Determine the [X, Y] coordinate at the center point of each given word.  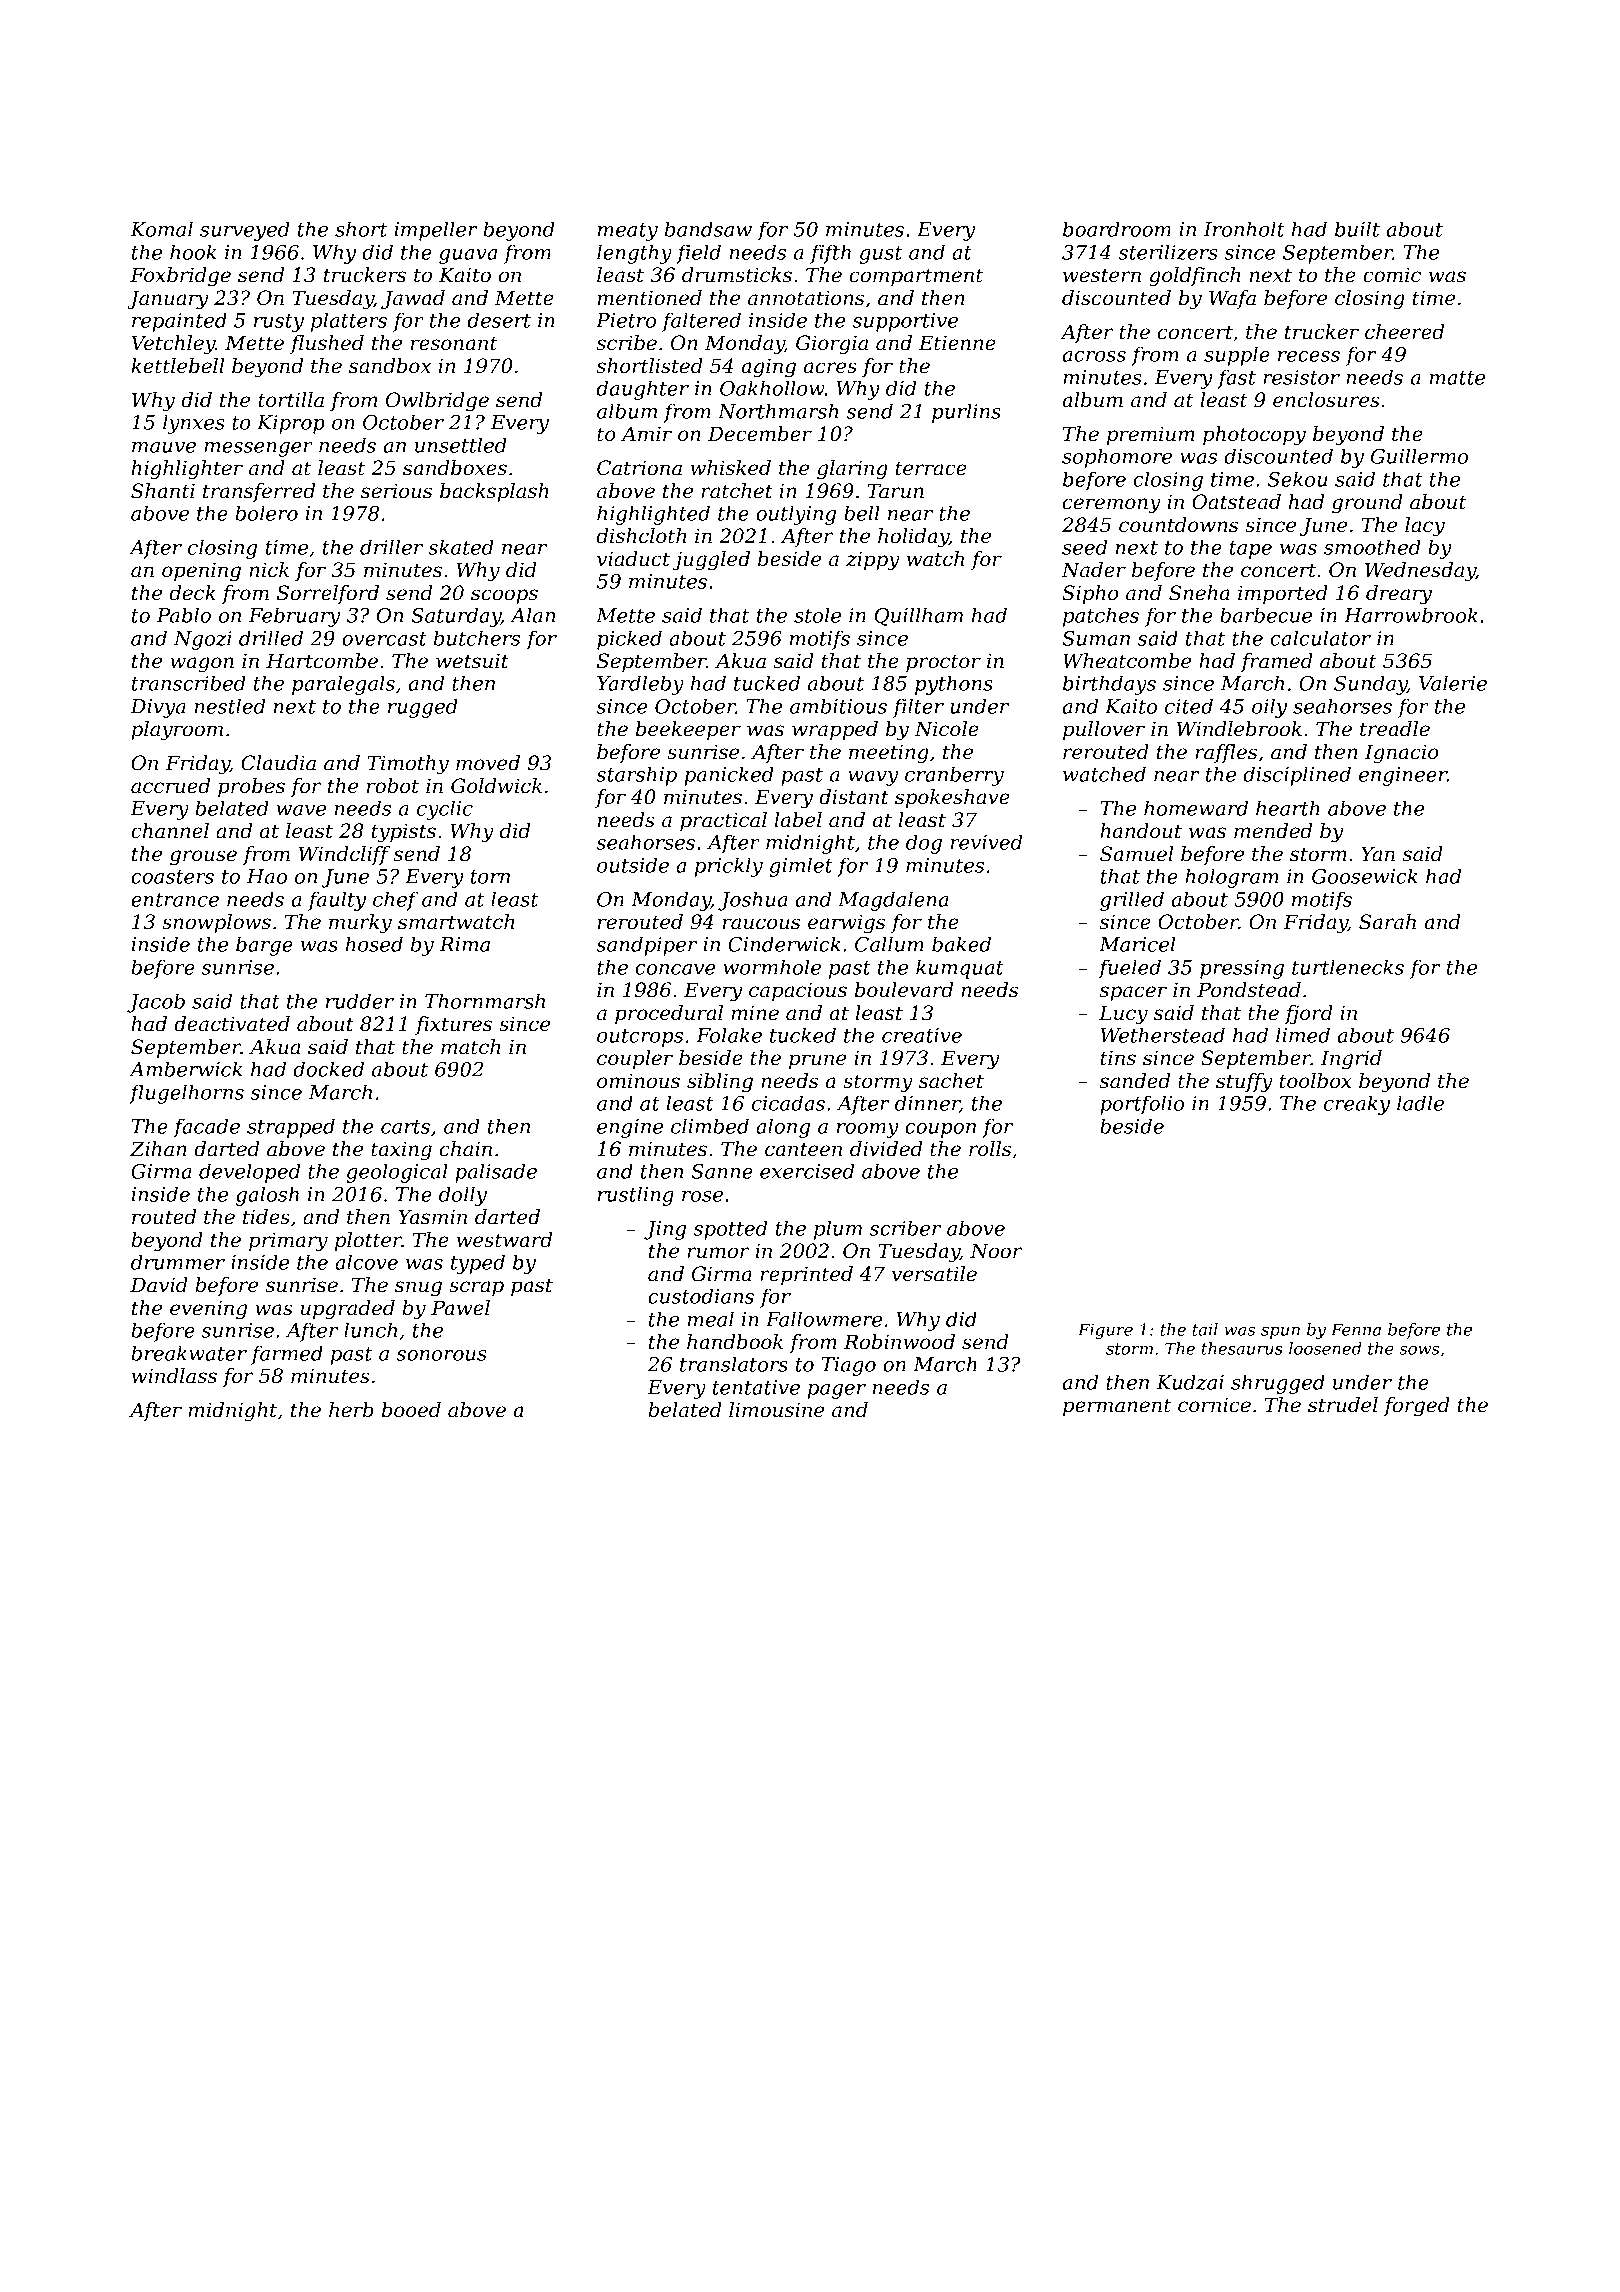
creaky [1357, 1105]
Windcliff [344, 855]
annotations [806, 298]
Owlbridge [437, 402]
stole [817, 615]
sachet [951, 1081]
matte [1457, 378]
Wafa [1232, 299]
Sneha [1199, 593]
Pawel [460, 1308]
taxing [401, 1151]
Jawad [413, 299]
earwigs [846, 924]
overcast [384, 639]
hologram [1232, 878]
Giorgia [832, 345]
